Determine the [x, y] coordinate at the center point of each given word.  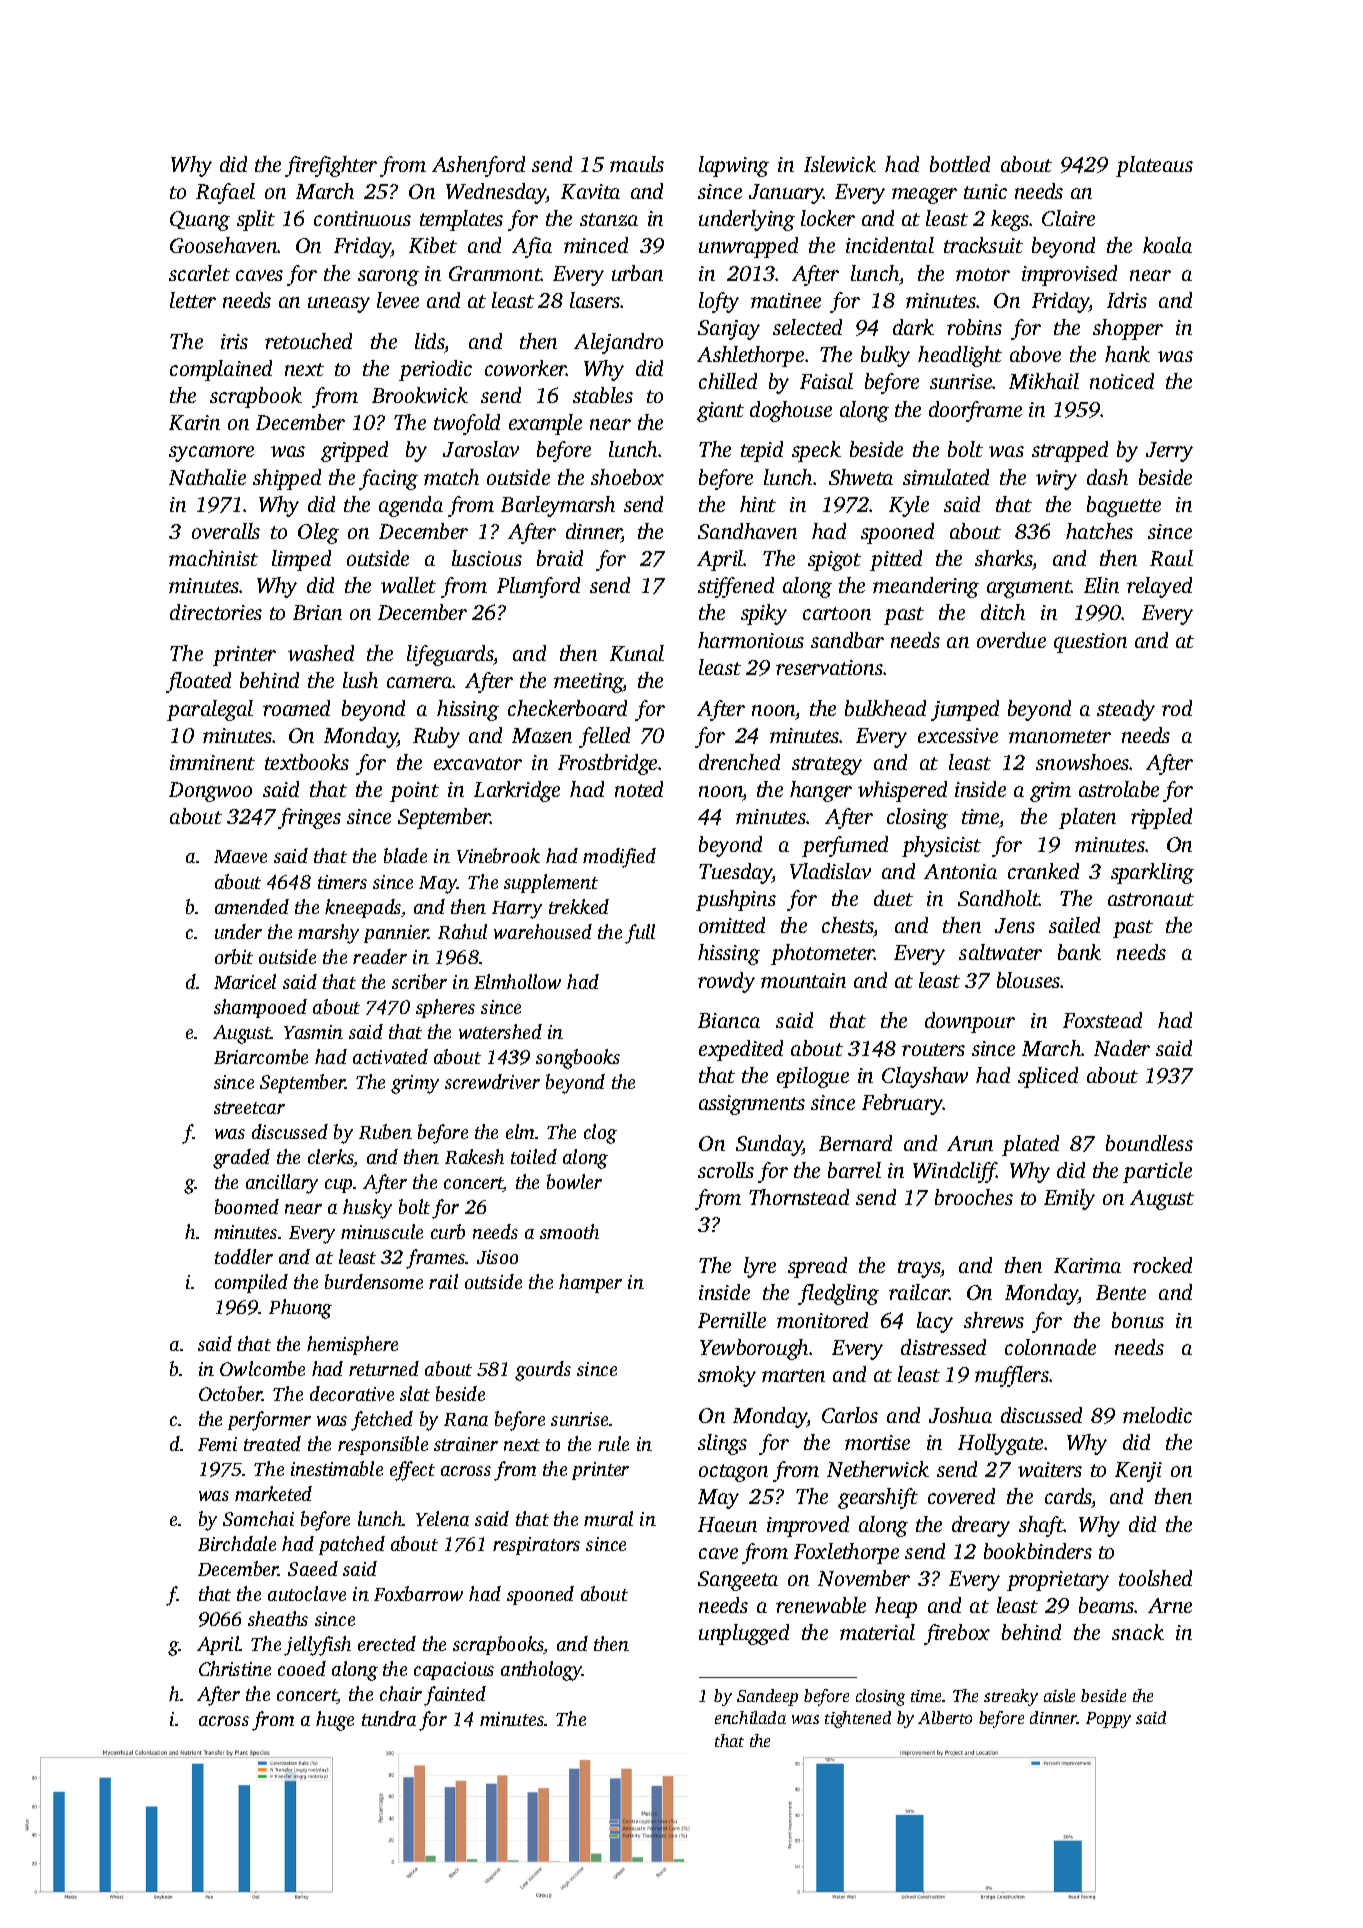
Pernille [732, 1320]
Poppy [1108, 1720]
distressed [943, 1347]
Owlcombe [262, 1368]
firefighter [331, 166]
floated [198, 682]
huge [335, 1721]
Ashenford [478, 166]
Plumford [538, 587]
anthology [542, 1671]
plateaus [1154, 166]
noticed [1122, 381]
